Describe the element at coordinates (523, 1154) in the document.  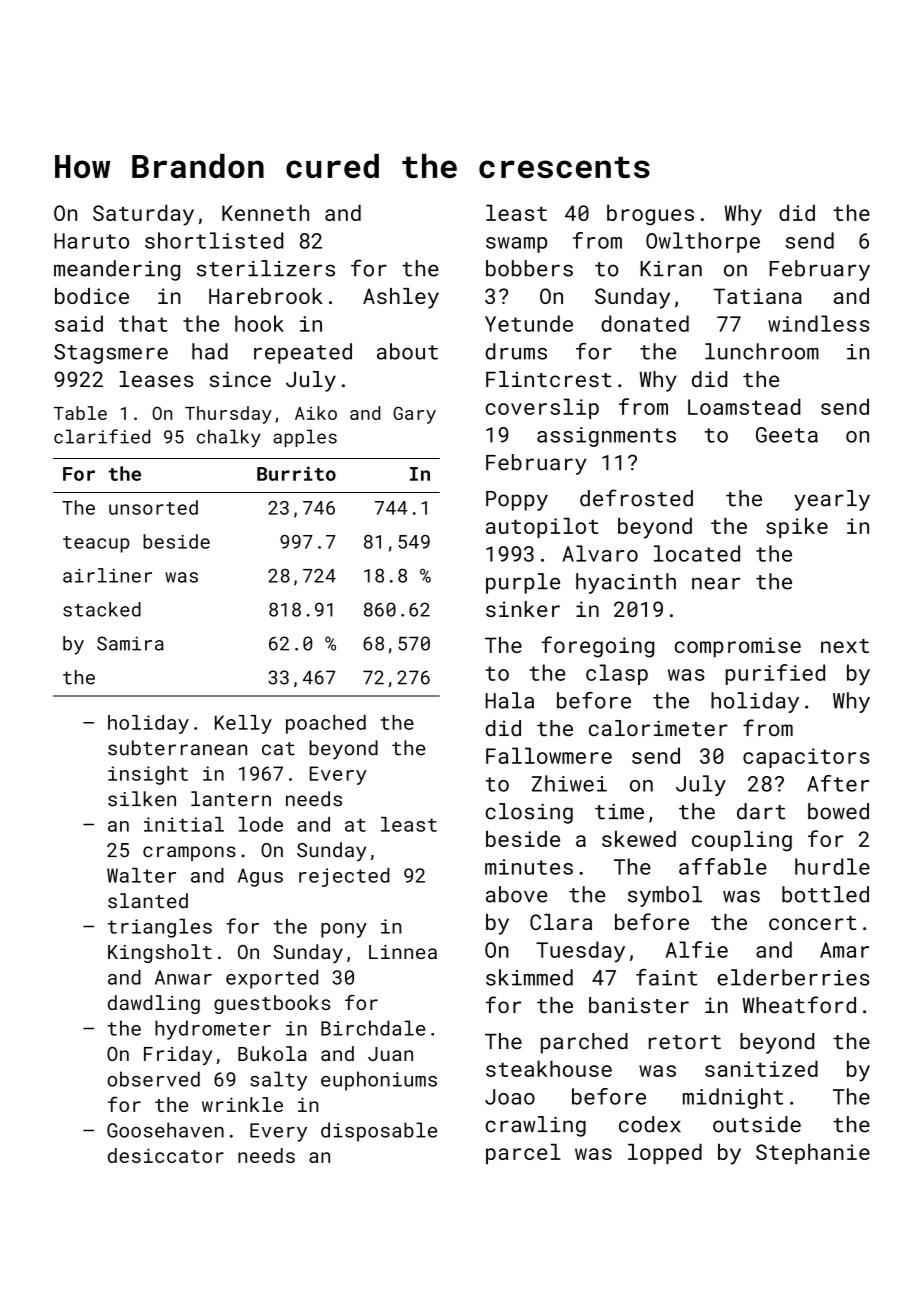
I see `parcel` at that location.
